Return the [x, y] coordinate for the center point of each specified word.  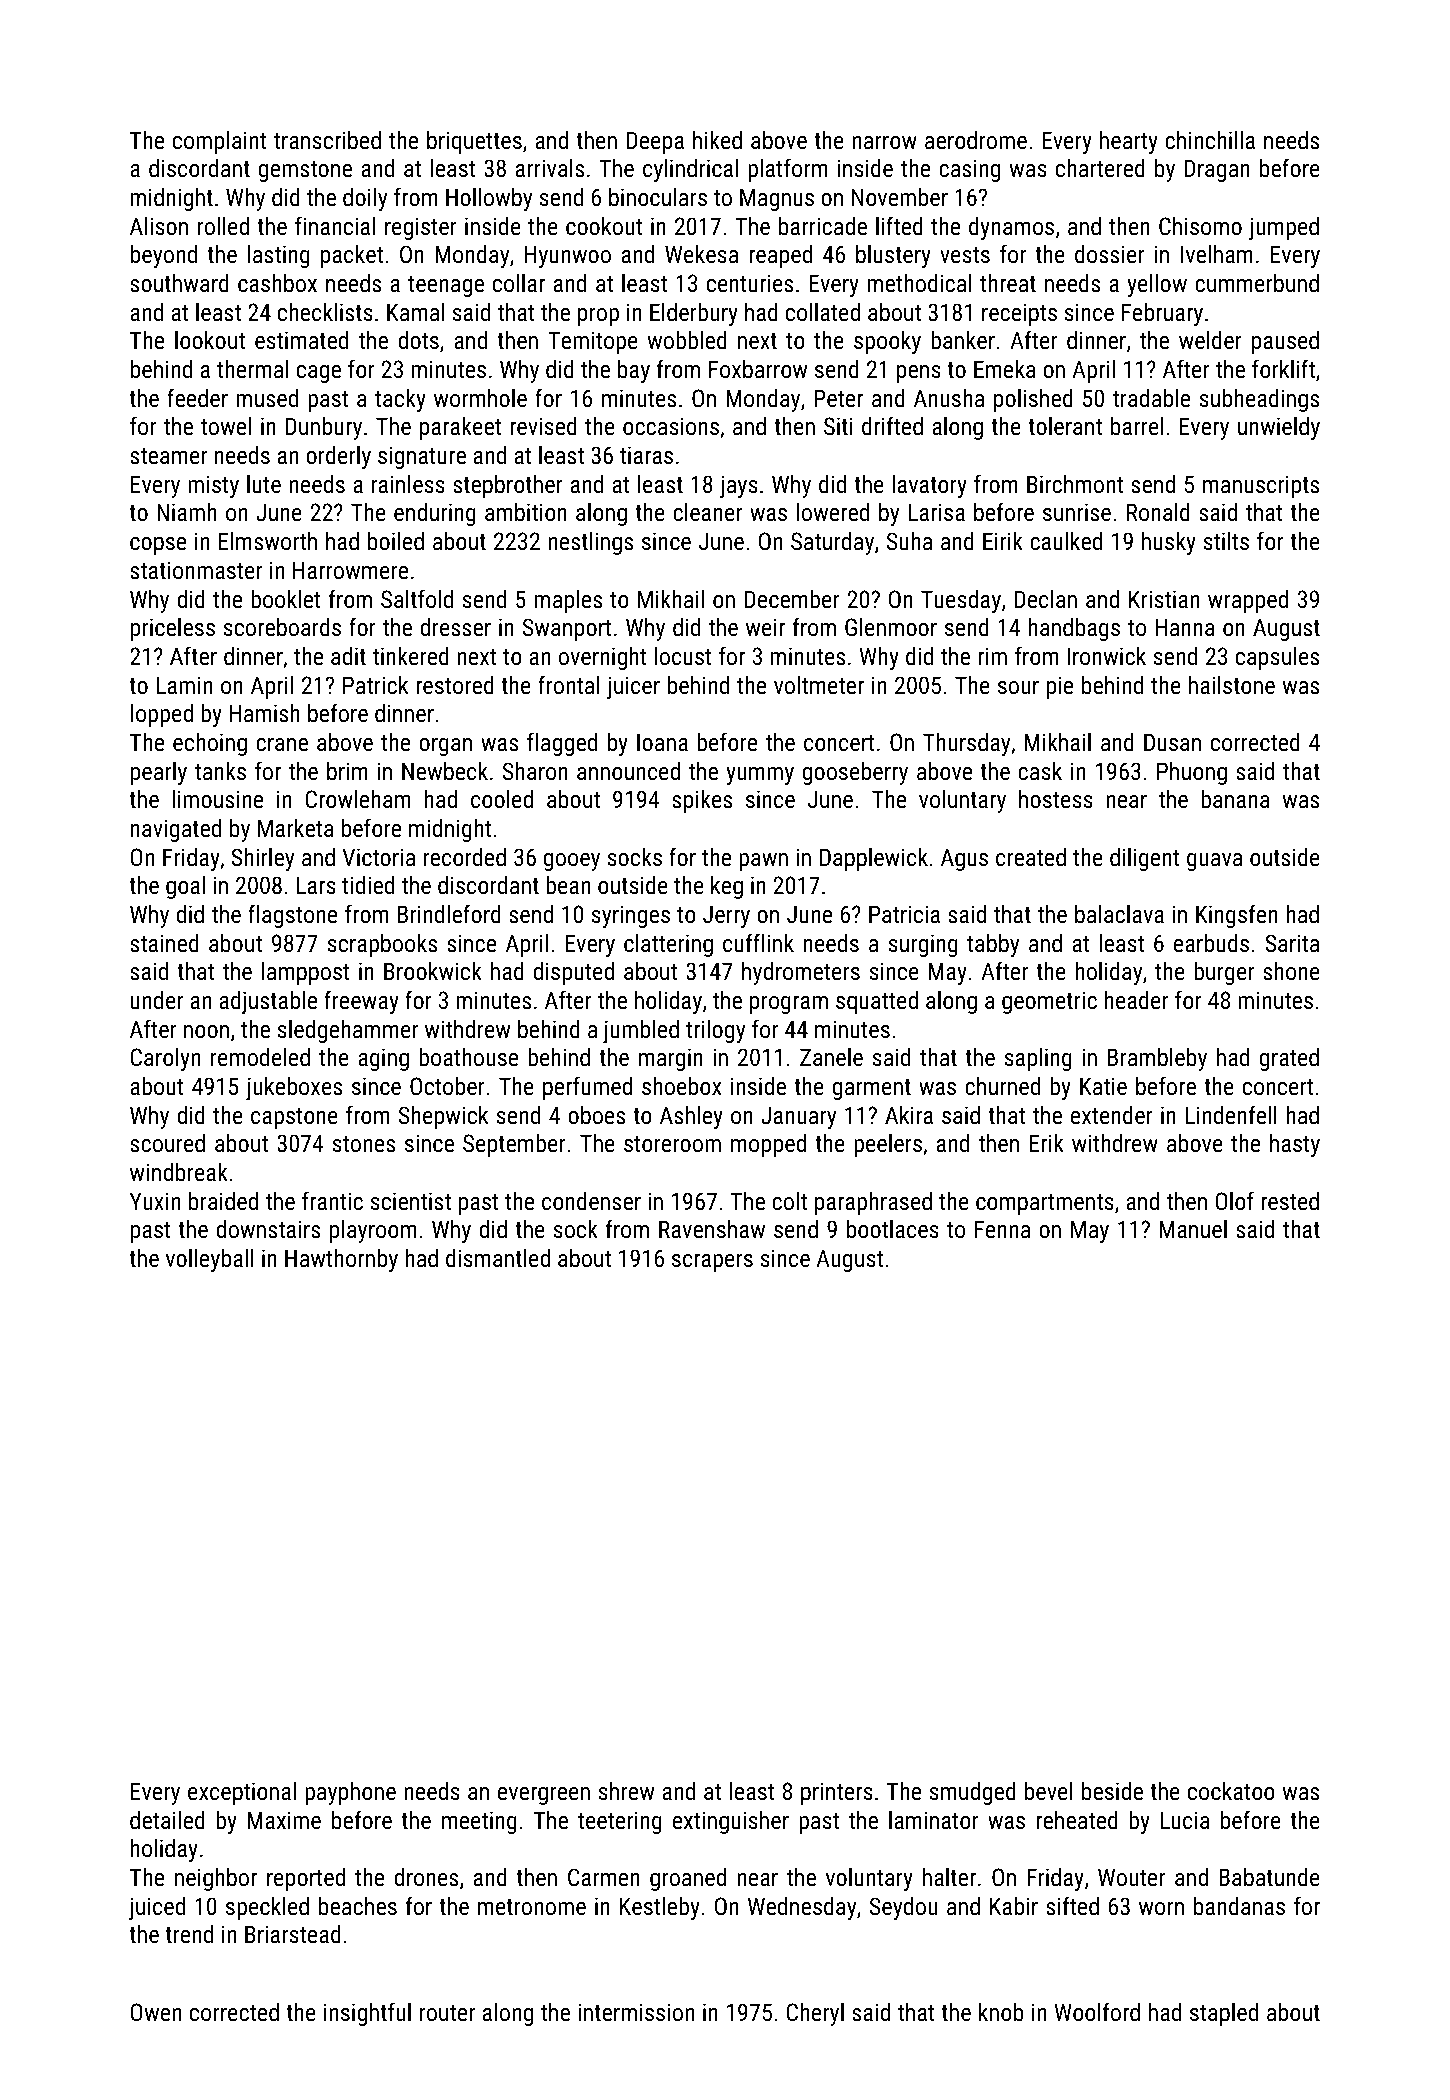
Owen [155, 2012]
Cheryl [815, 2014]
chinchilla [1210, 140]
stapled [1224, 2014]
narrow [884, 142]
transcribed [327, 140]
